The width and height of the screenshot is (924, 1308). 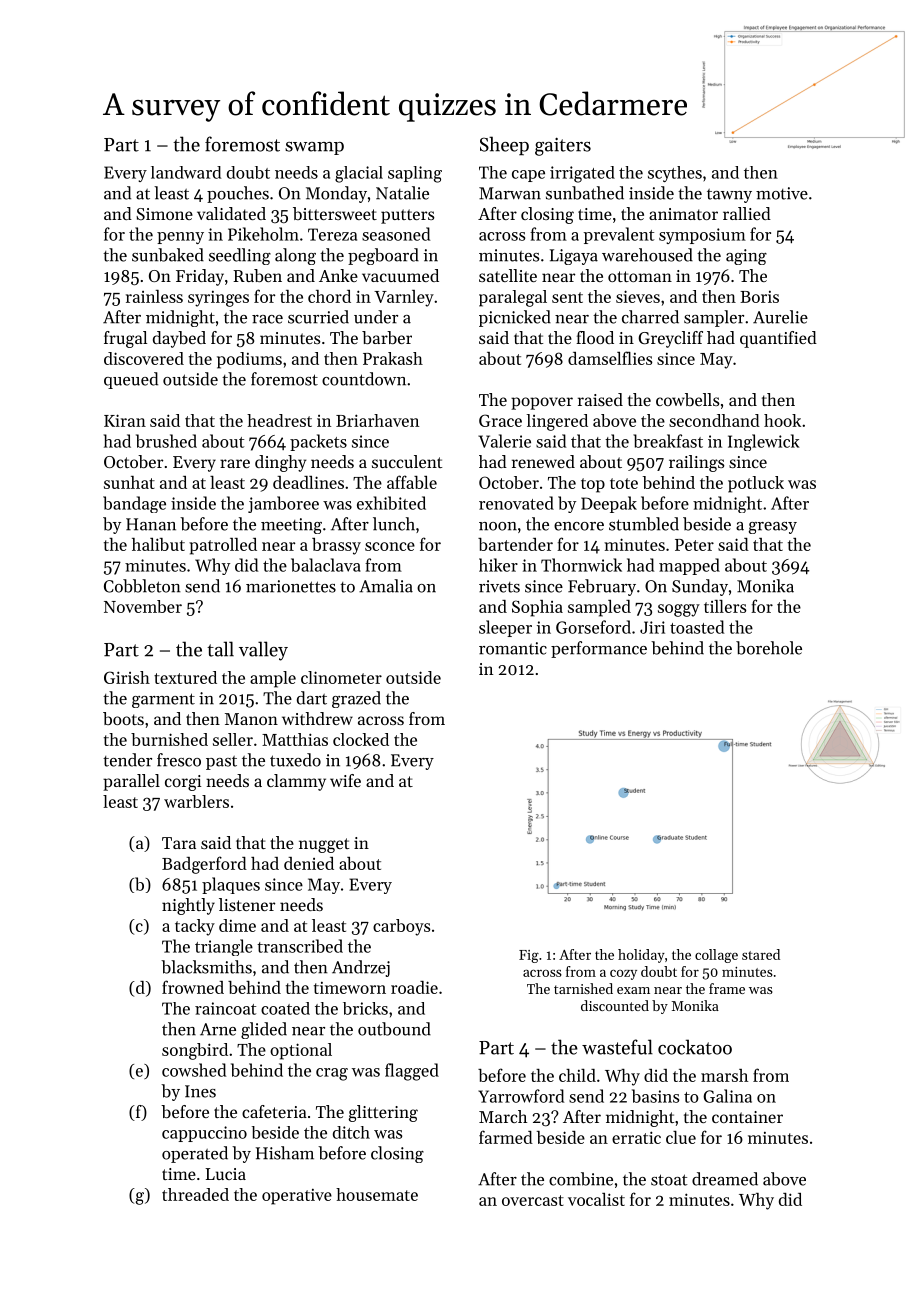 What do you see at coordinates (383, 256) in the screenshot?
I see `pegboard` at bounding box center [383, 256].
